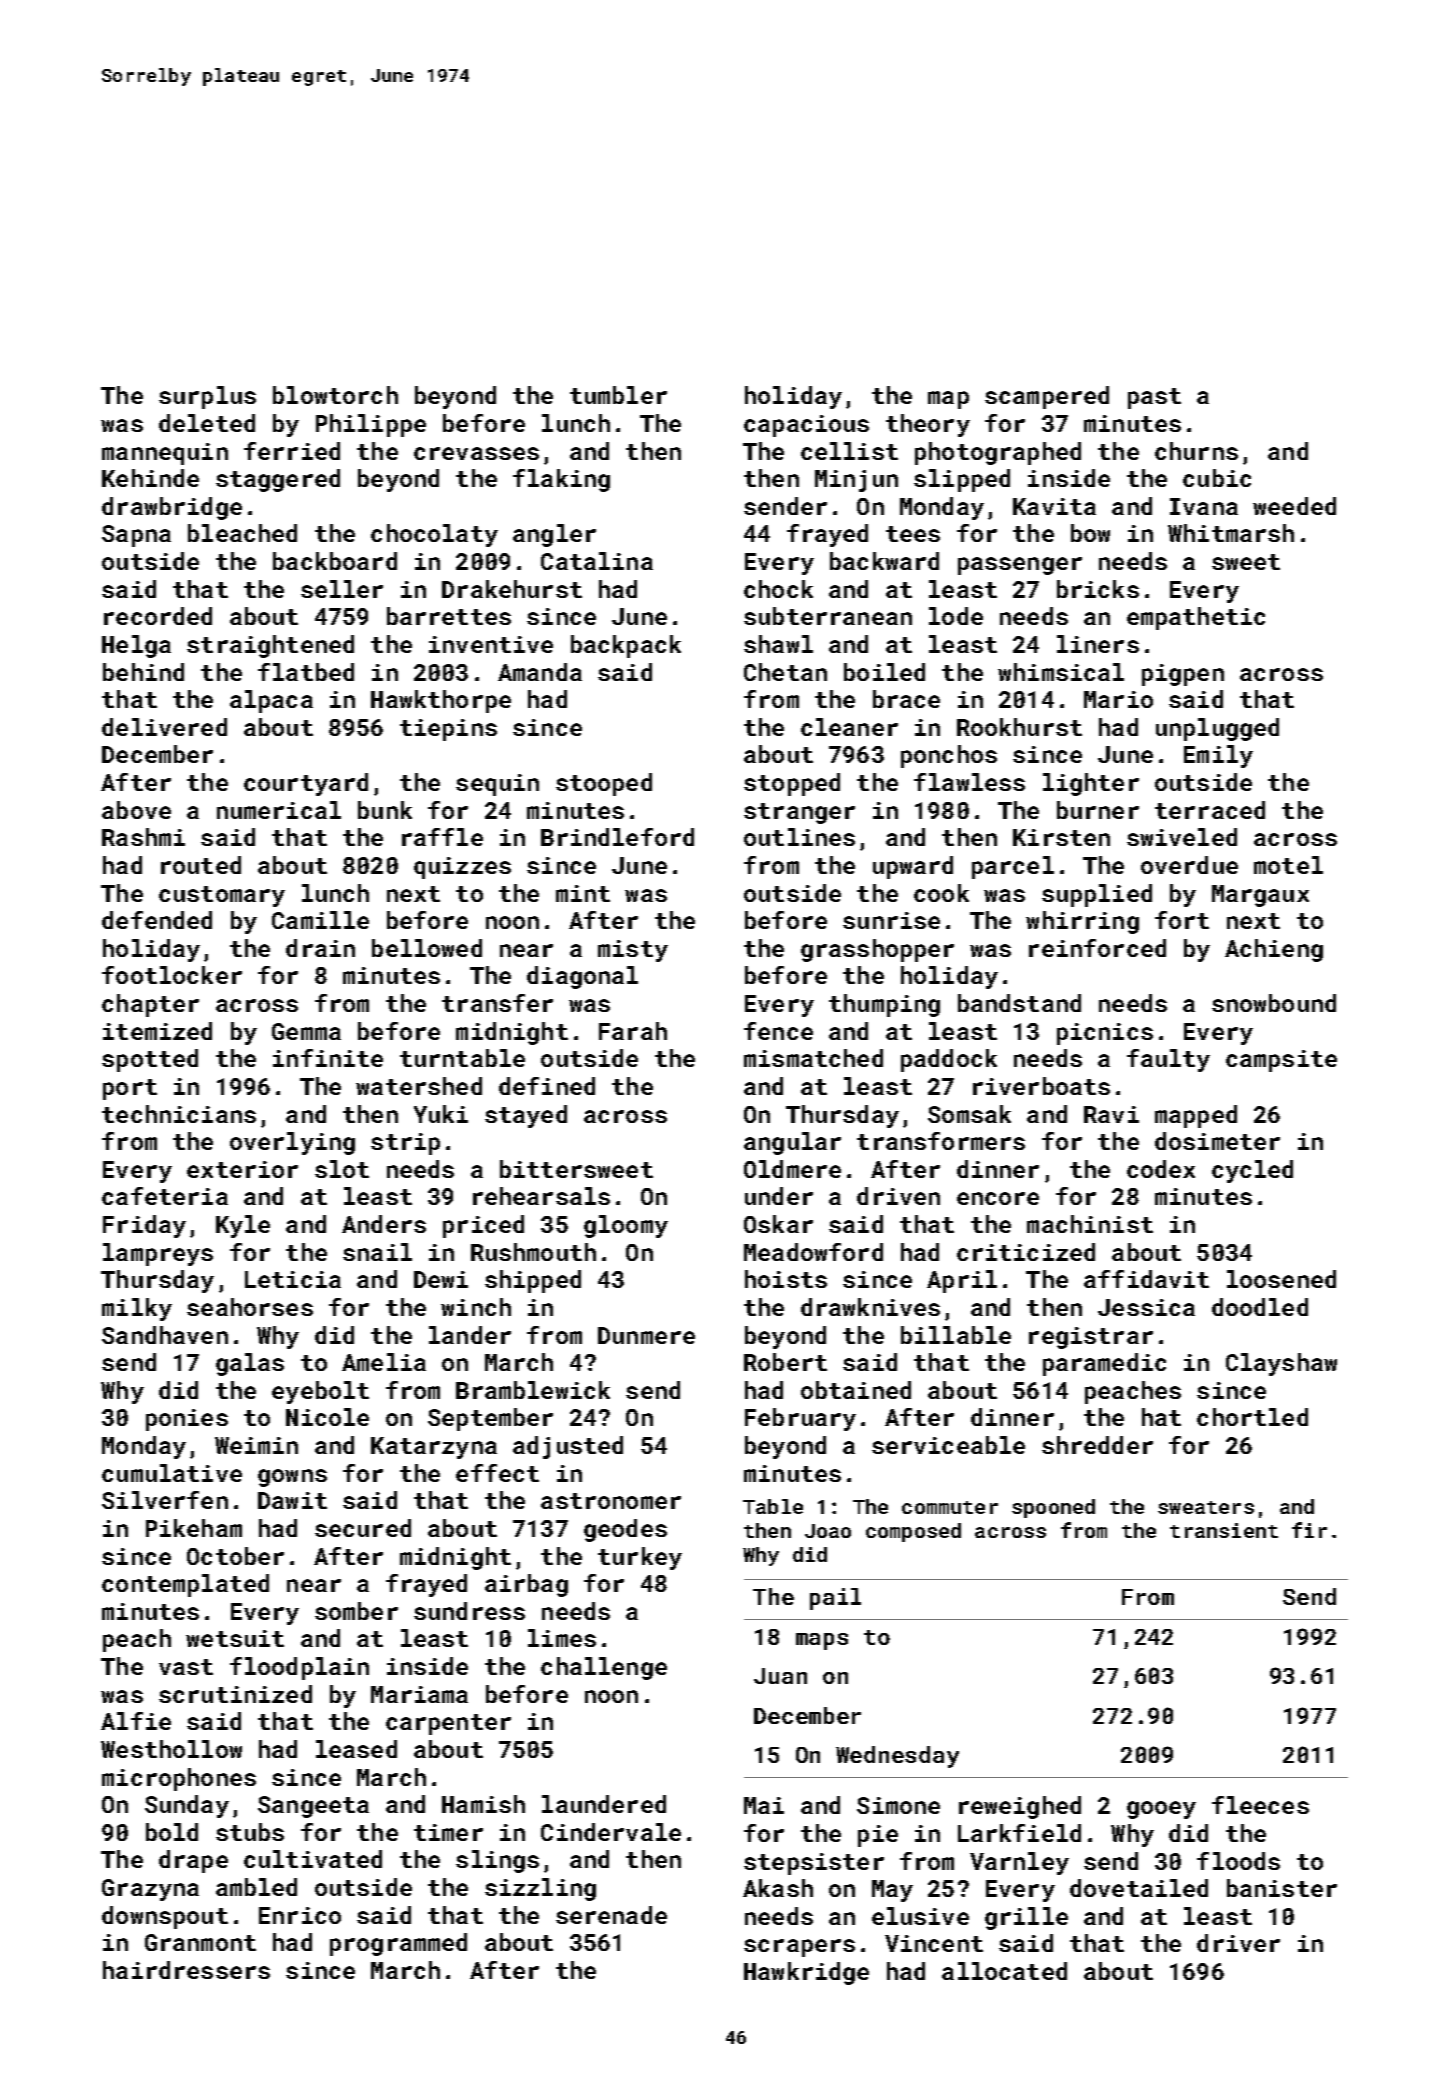  Describe the element at coordinates (1047, 397) in the screenshot. I see `scampered` at that location.
